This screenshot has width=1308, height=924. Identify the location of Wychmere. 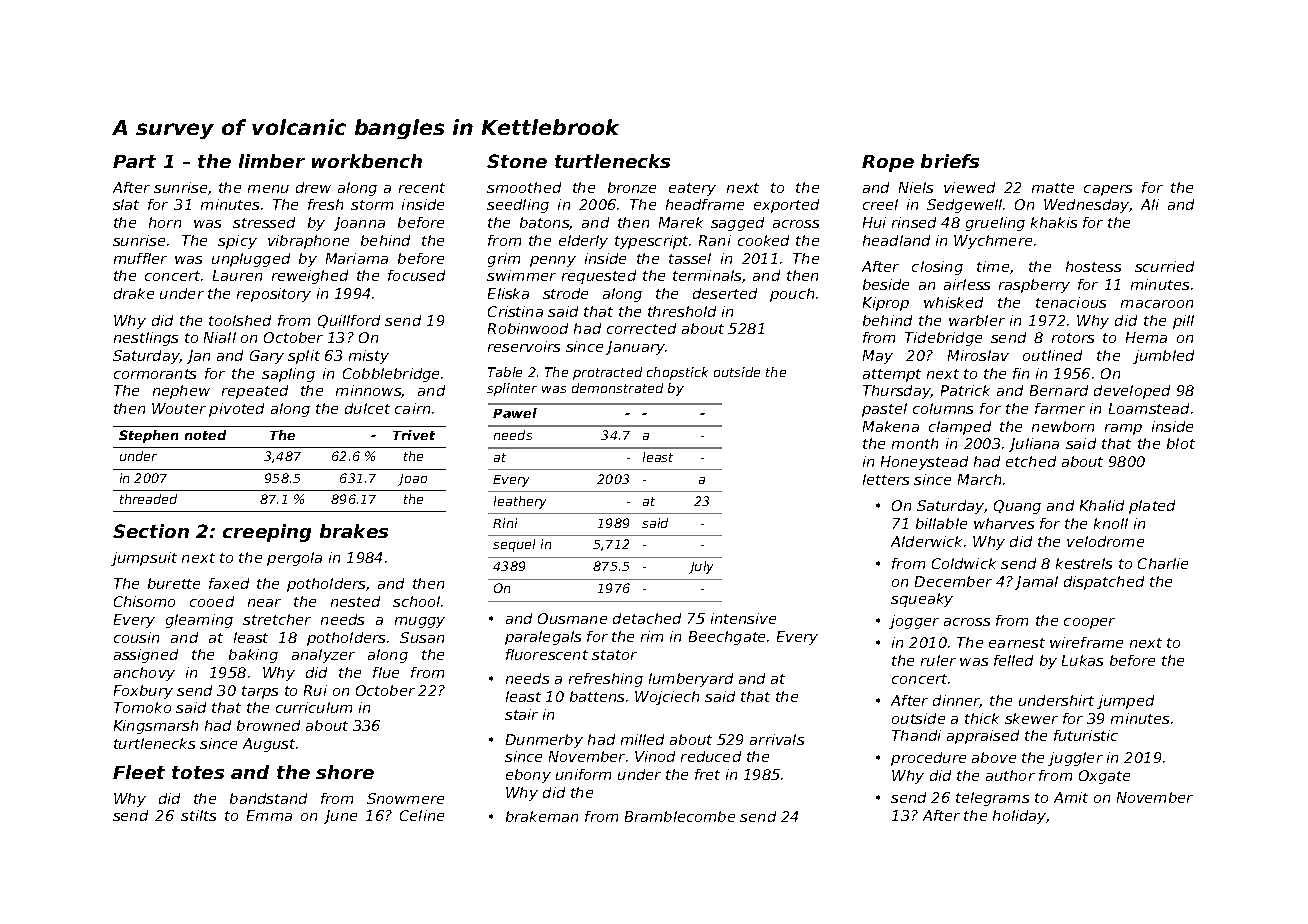
(993, 242).
